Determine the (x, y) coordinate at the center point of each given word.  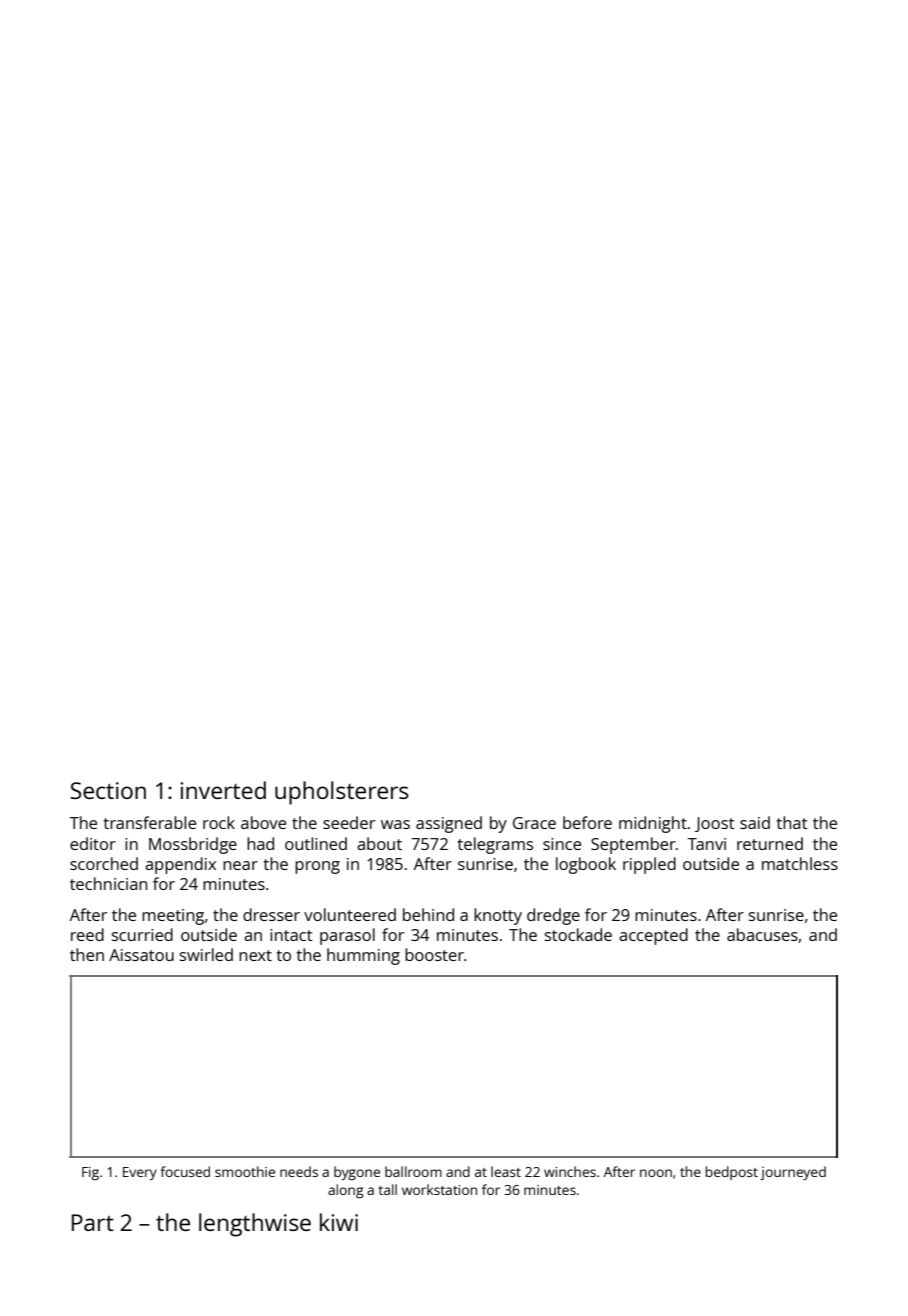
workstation (439, 1189)
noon (656, 1173)
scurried (142, 934)
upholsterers (342, 793)
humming (363, 956)
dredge (553, 916)
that (792, 822)
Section (108, 790)
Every (140, 1173)
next (255, 955)
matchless (800, 863)
